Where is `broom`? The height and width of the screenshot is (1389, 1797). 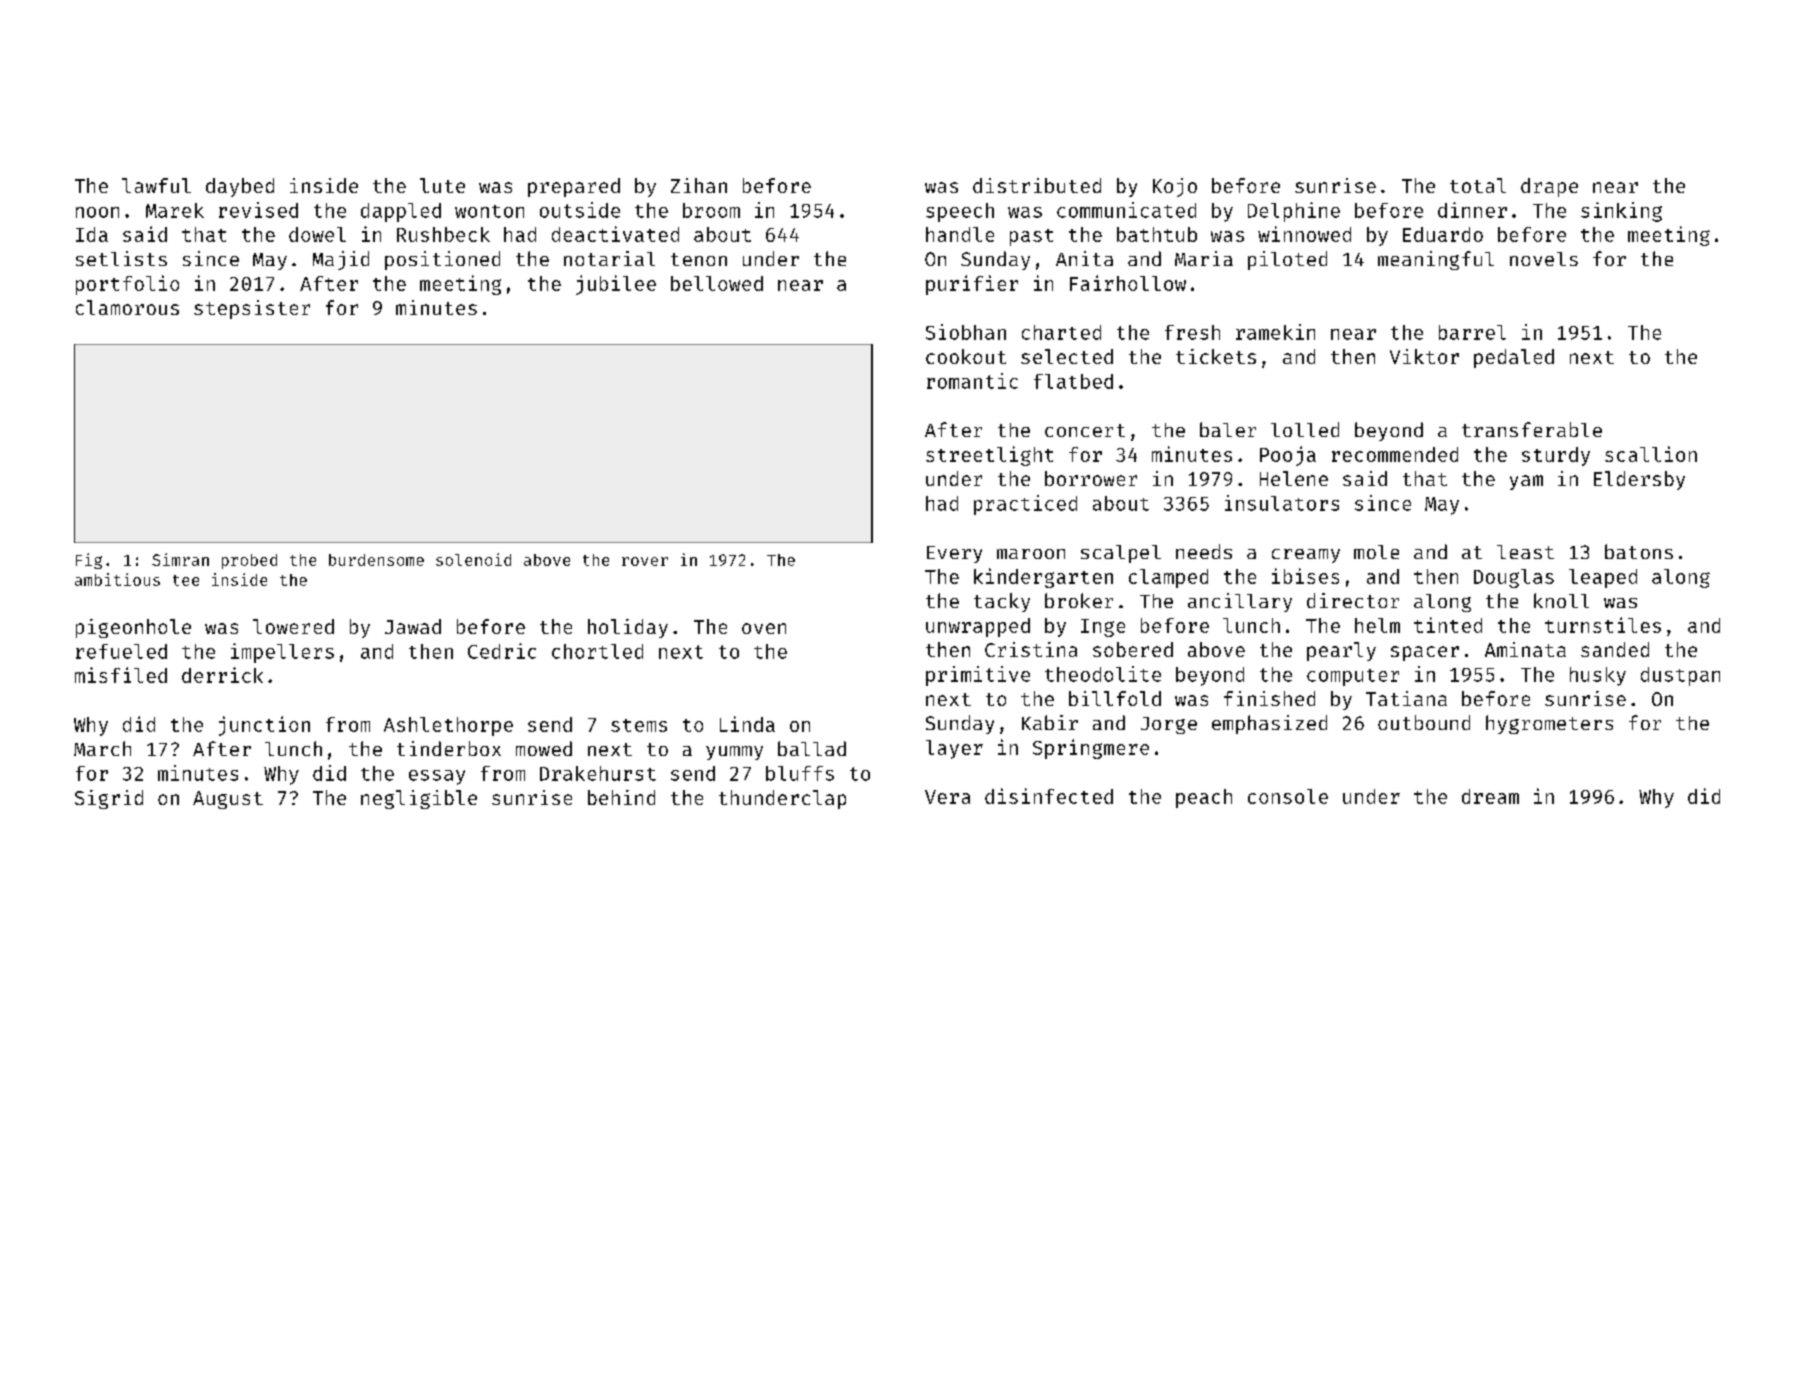 broom is located at coordinates (711, 210).
